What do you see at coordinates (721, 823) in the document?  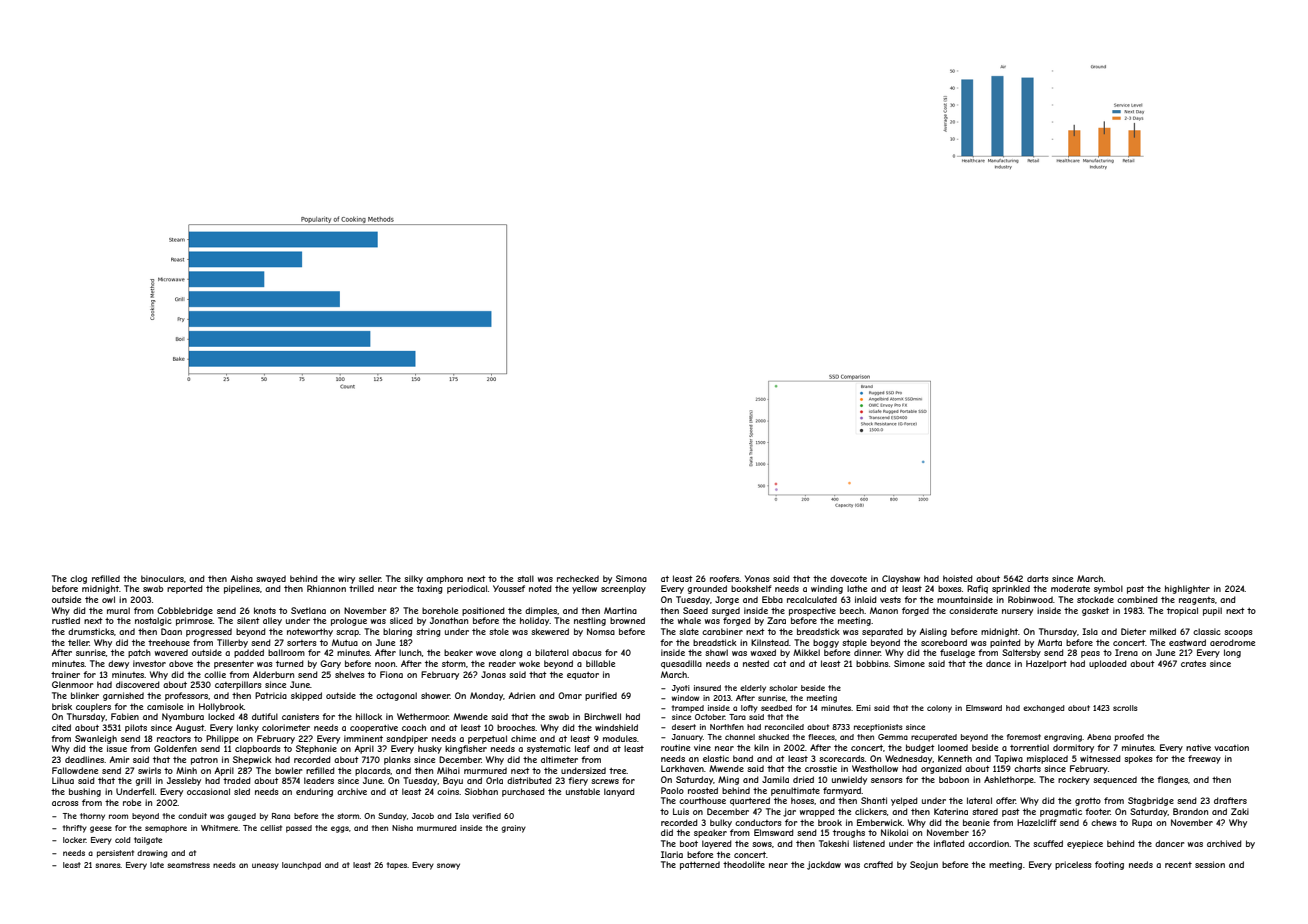 I see `bulky` at bounding box center [721, 823].
